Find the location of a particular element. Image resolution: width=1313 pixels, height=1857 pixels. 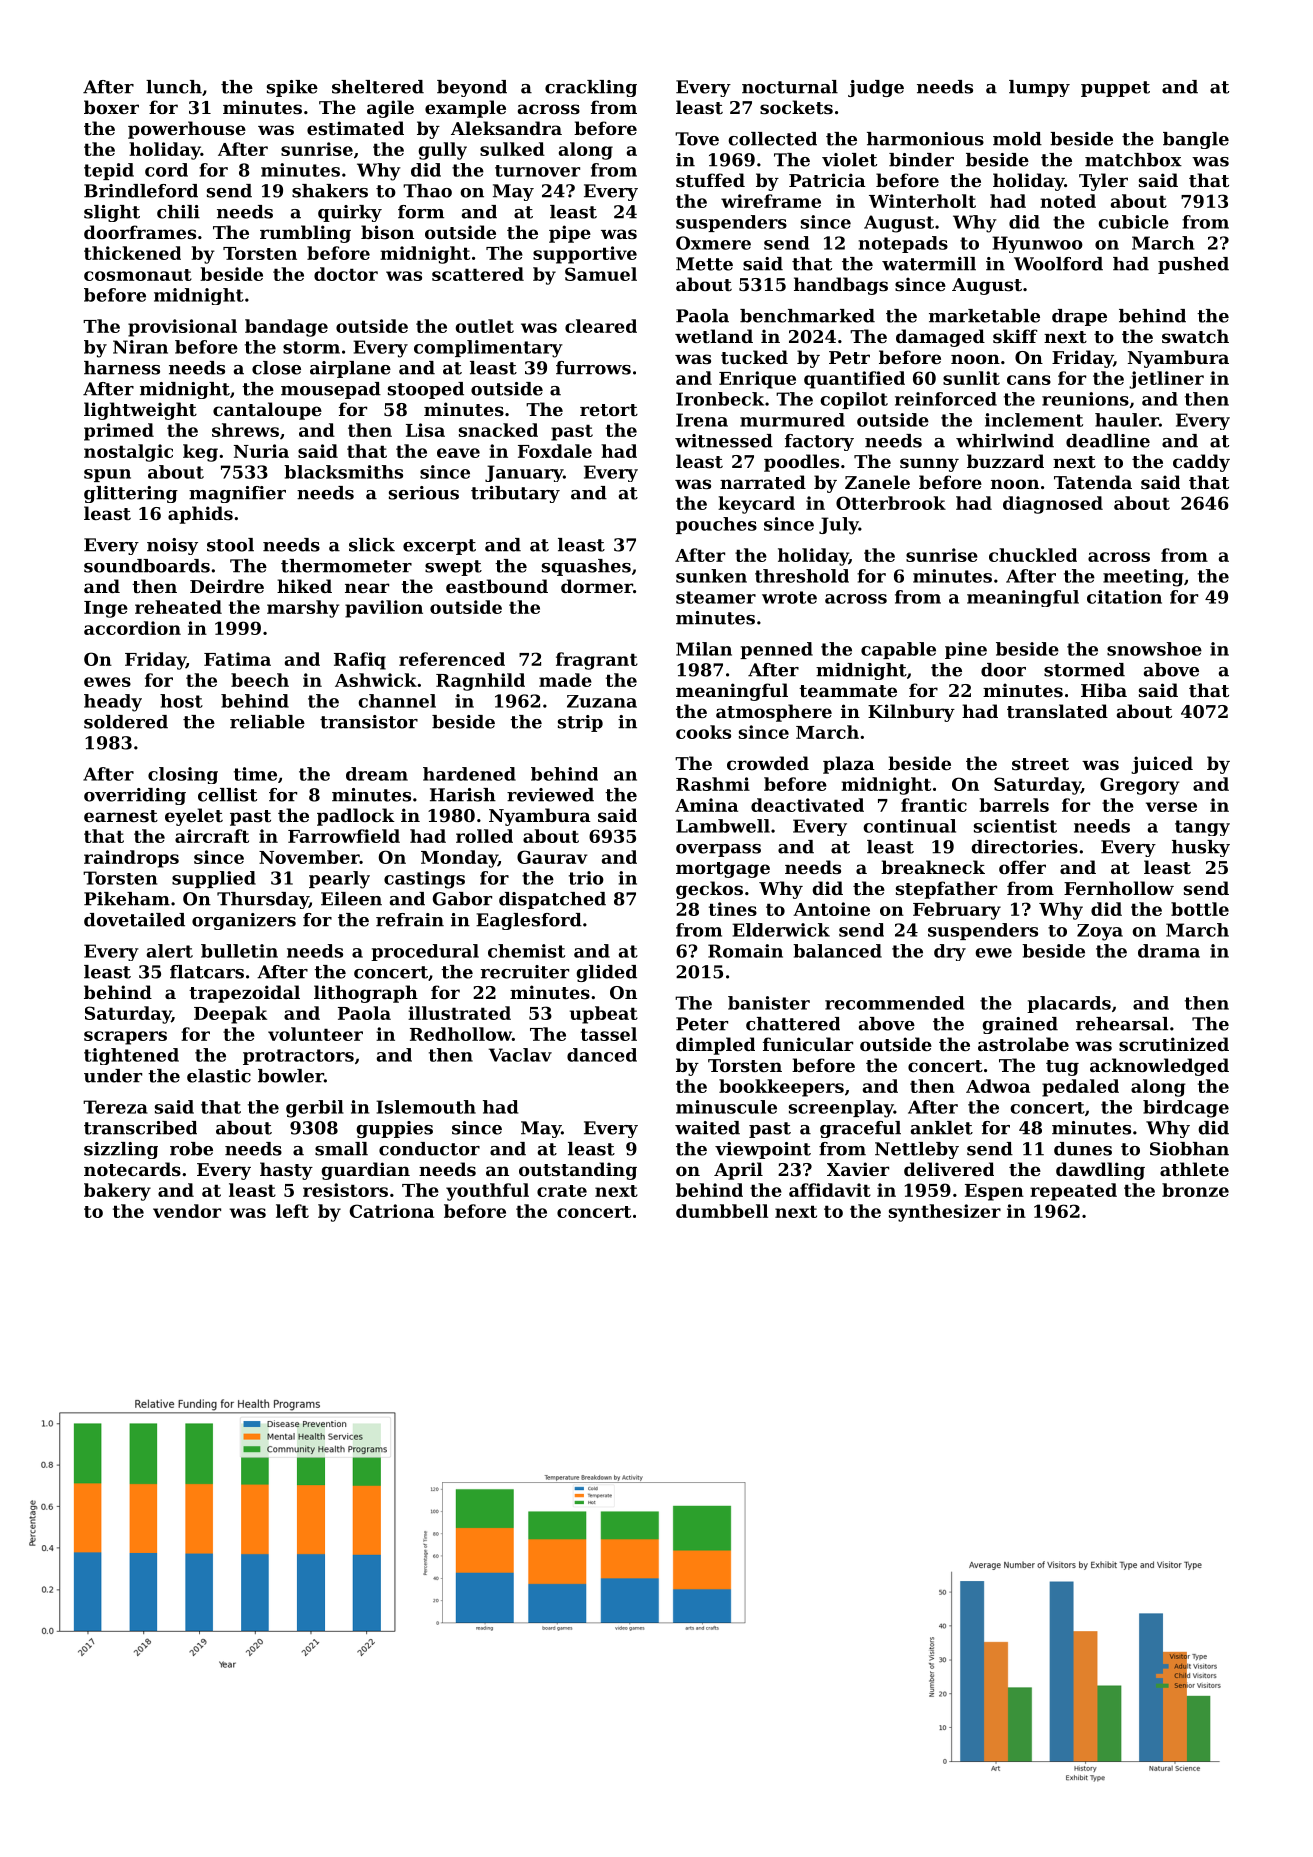

Samuel is located at coordinates (601, 274).
